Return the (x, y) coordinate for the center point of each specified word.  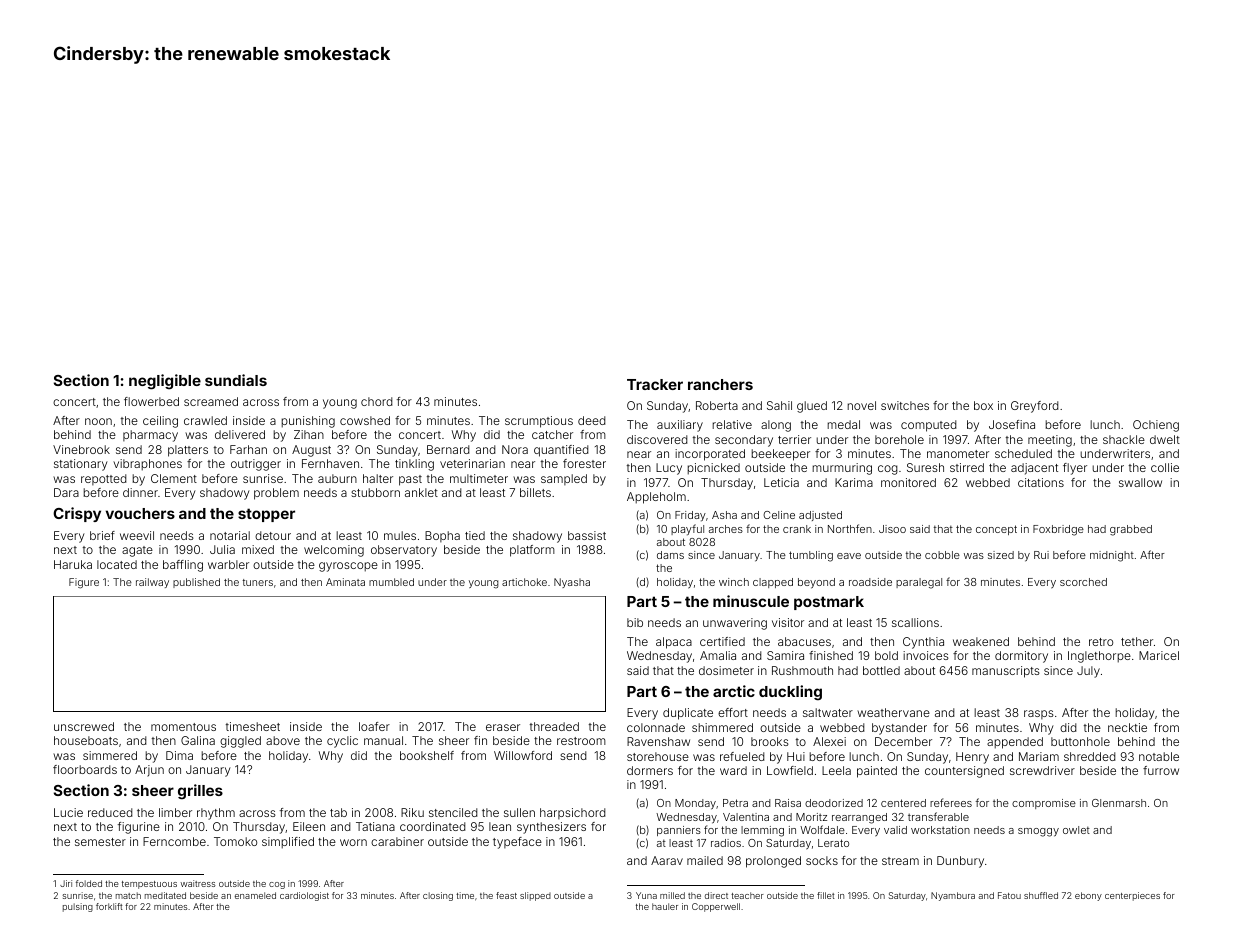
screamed (211, 401)
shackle (1124, 439)
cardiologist (304, 896)
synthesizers (551, 828)
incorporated (710, 455)
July (1088, 672)
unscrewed (84, 726)
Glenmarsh (1119, 803)
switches (905, 405)
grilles (200, 792)
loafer (374, 726)
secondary (744, 441)
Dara (66, 492)
